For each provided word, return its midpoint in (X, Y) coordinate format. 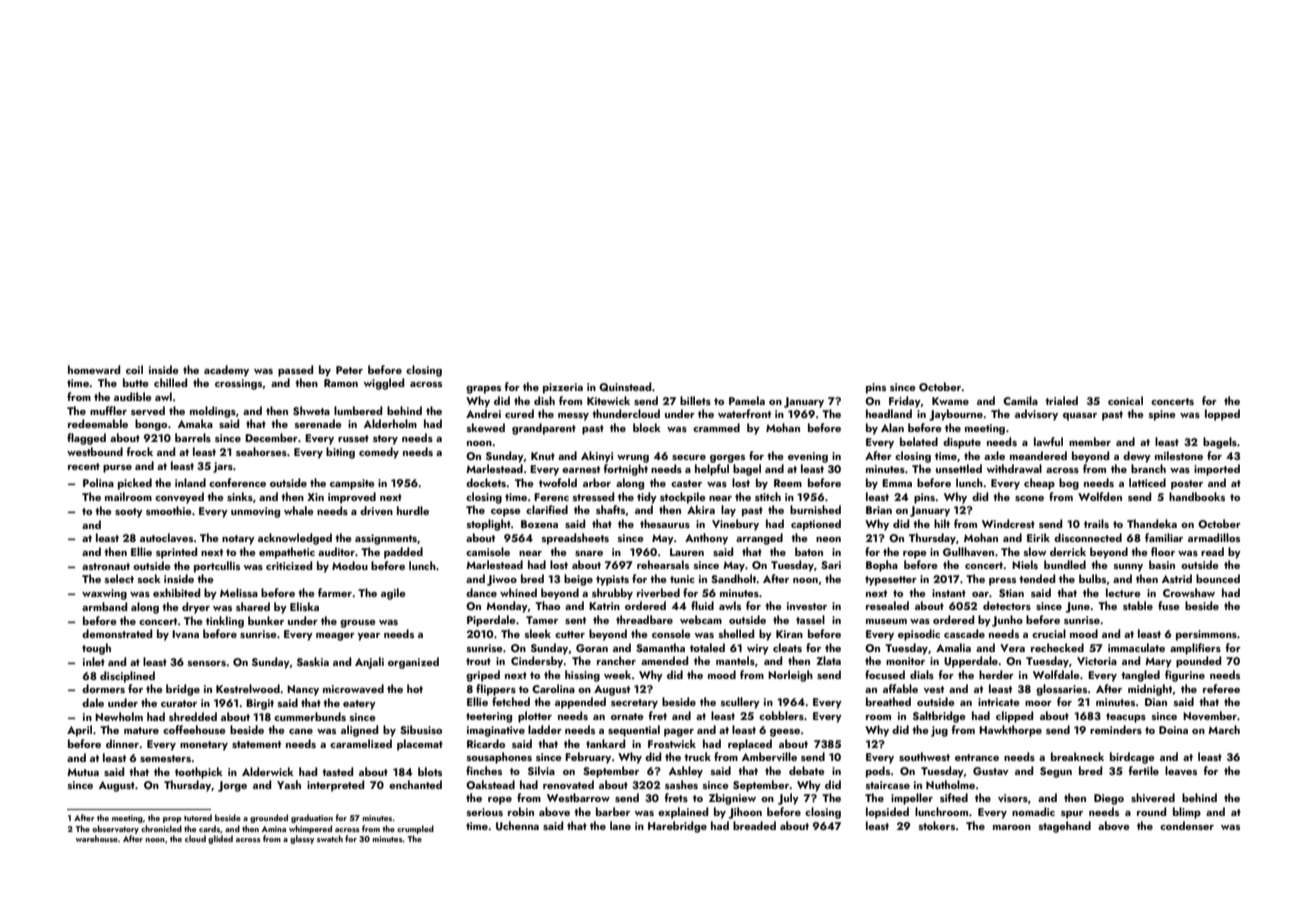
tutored (198, 817)
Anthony (706, 539)
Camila (1020, 400)
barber (613, 811)
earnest (581, 469)
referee (1221, 688)
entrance (977, 757)
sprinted (176, 553)
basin (1162, 564)
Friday (905, 402)
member (1090, 441)
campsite (352, 484)
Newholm (119, 716)
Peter (349, 370)
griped (483, 676)
